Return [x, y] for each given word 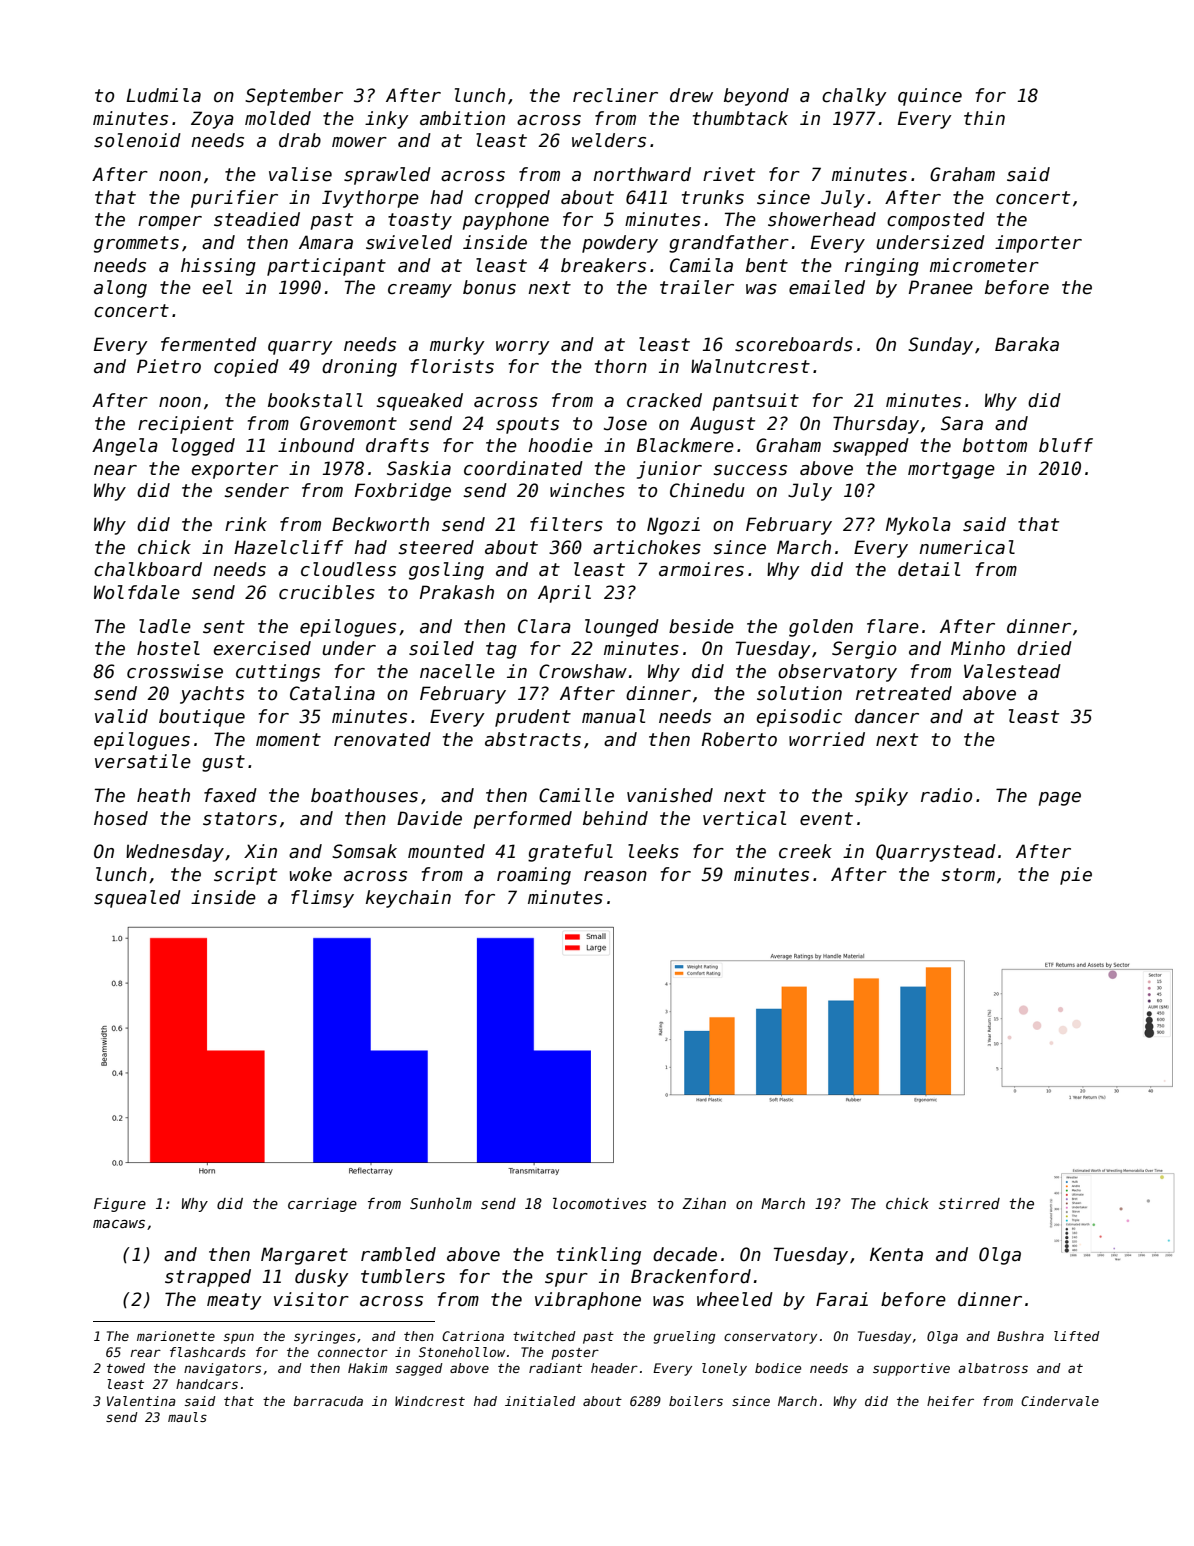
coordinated [523, 468]
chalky [854, 97]
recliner [615, 95]
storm [968, 875]
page [1060, 799]
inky [387, 120]
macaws [119, 1224]
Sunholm [441, 1203]
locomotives [600, 1203]
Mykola [918, 526]
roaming [534, 876]
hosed [121, 818]
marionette [176, 1336]
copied [246, 368]
